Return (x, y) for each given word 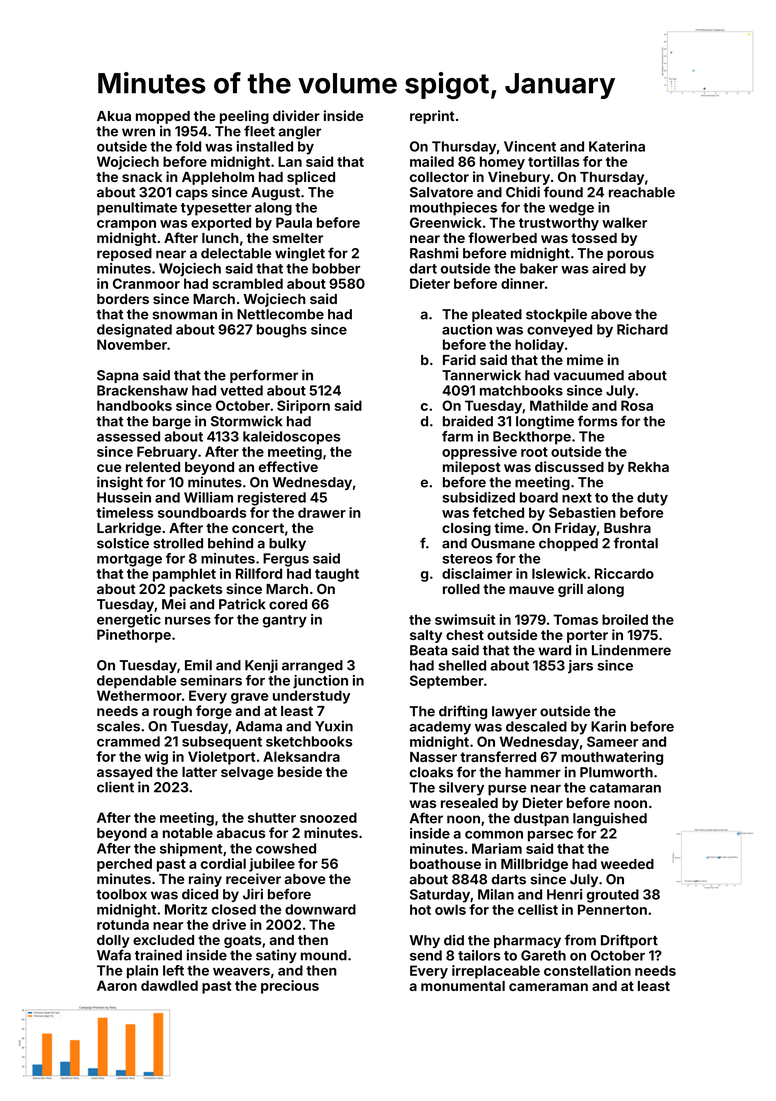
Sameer (612, 741)
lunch (220, 238)
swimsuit (465, 619)
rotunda (123, 924)
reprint (432, 117)
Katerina (617, 146)
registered (272, 499)
